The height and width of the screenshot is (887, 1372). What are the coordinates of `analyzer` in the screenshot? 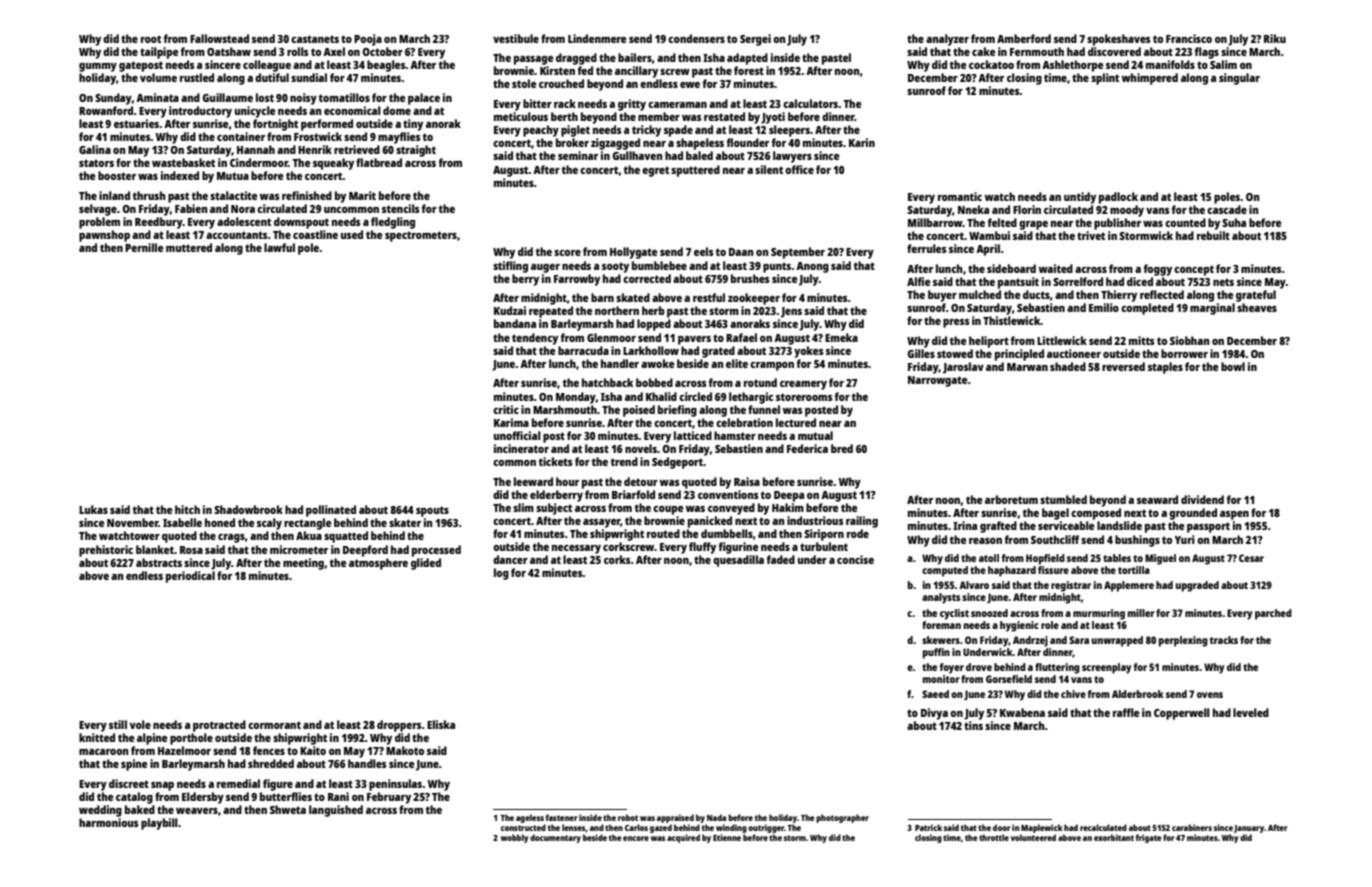 It's located at (947, 40).
